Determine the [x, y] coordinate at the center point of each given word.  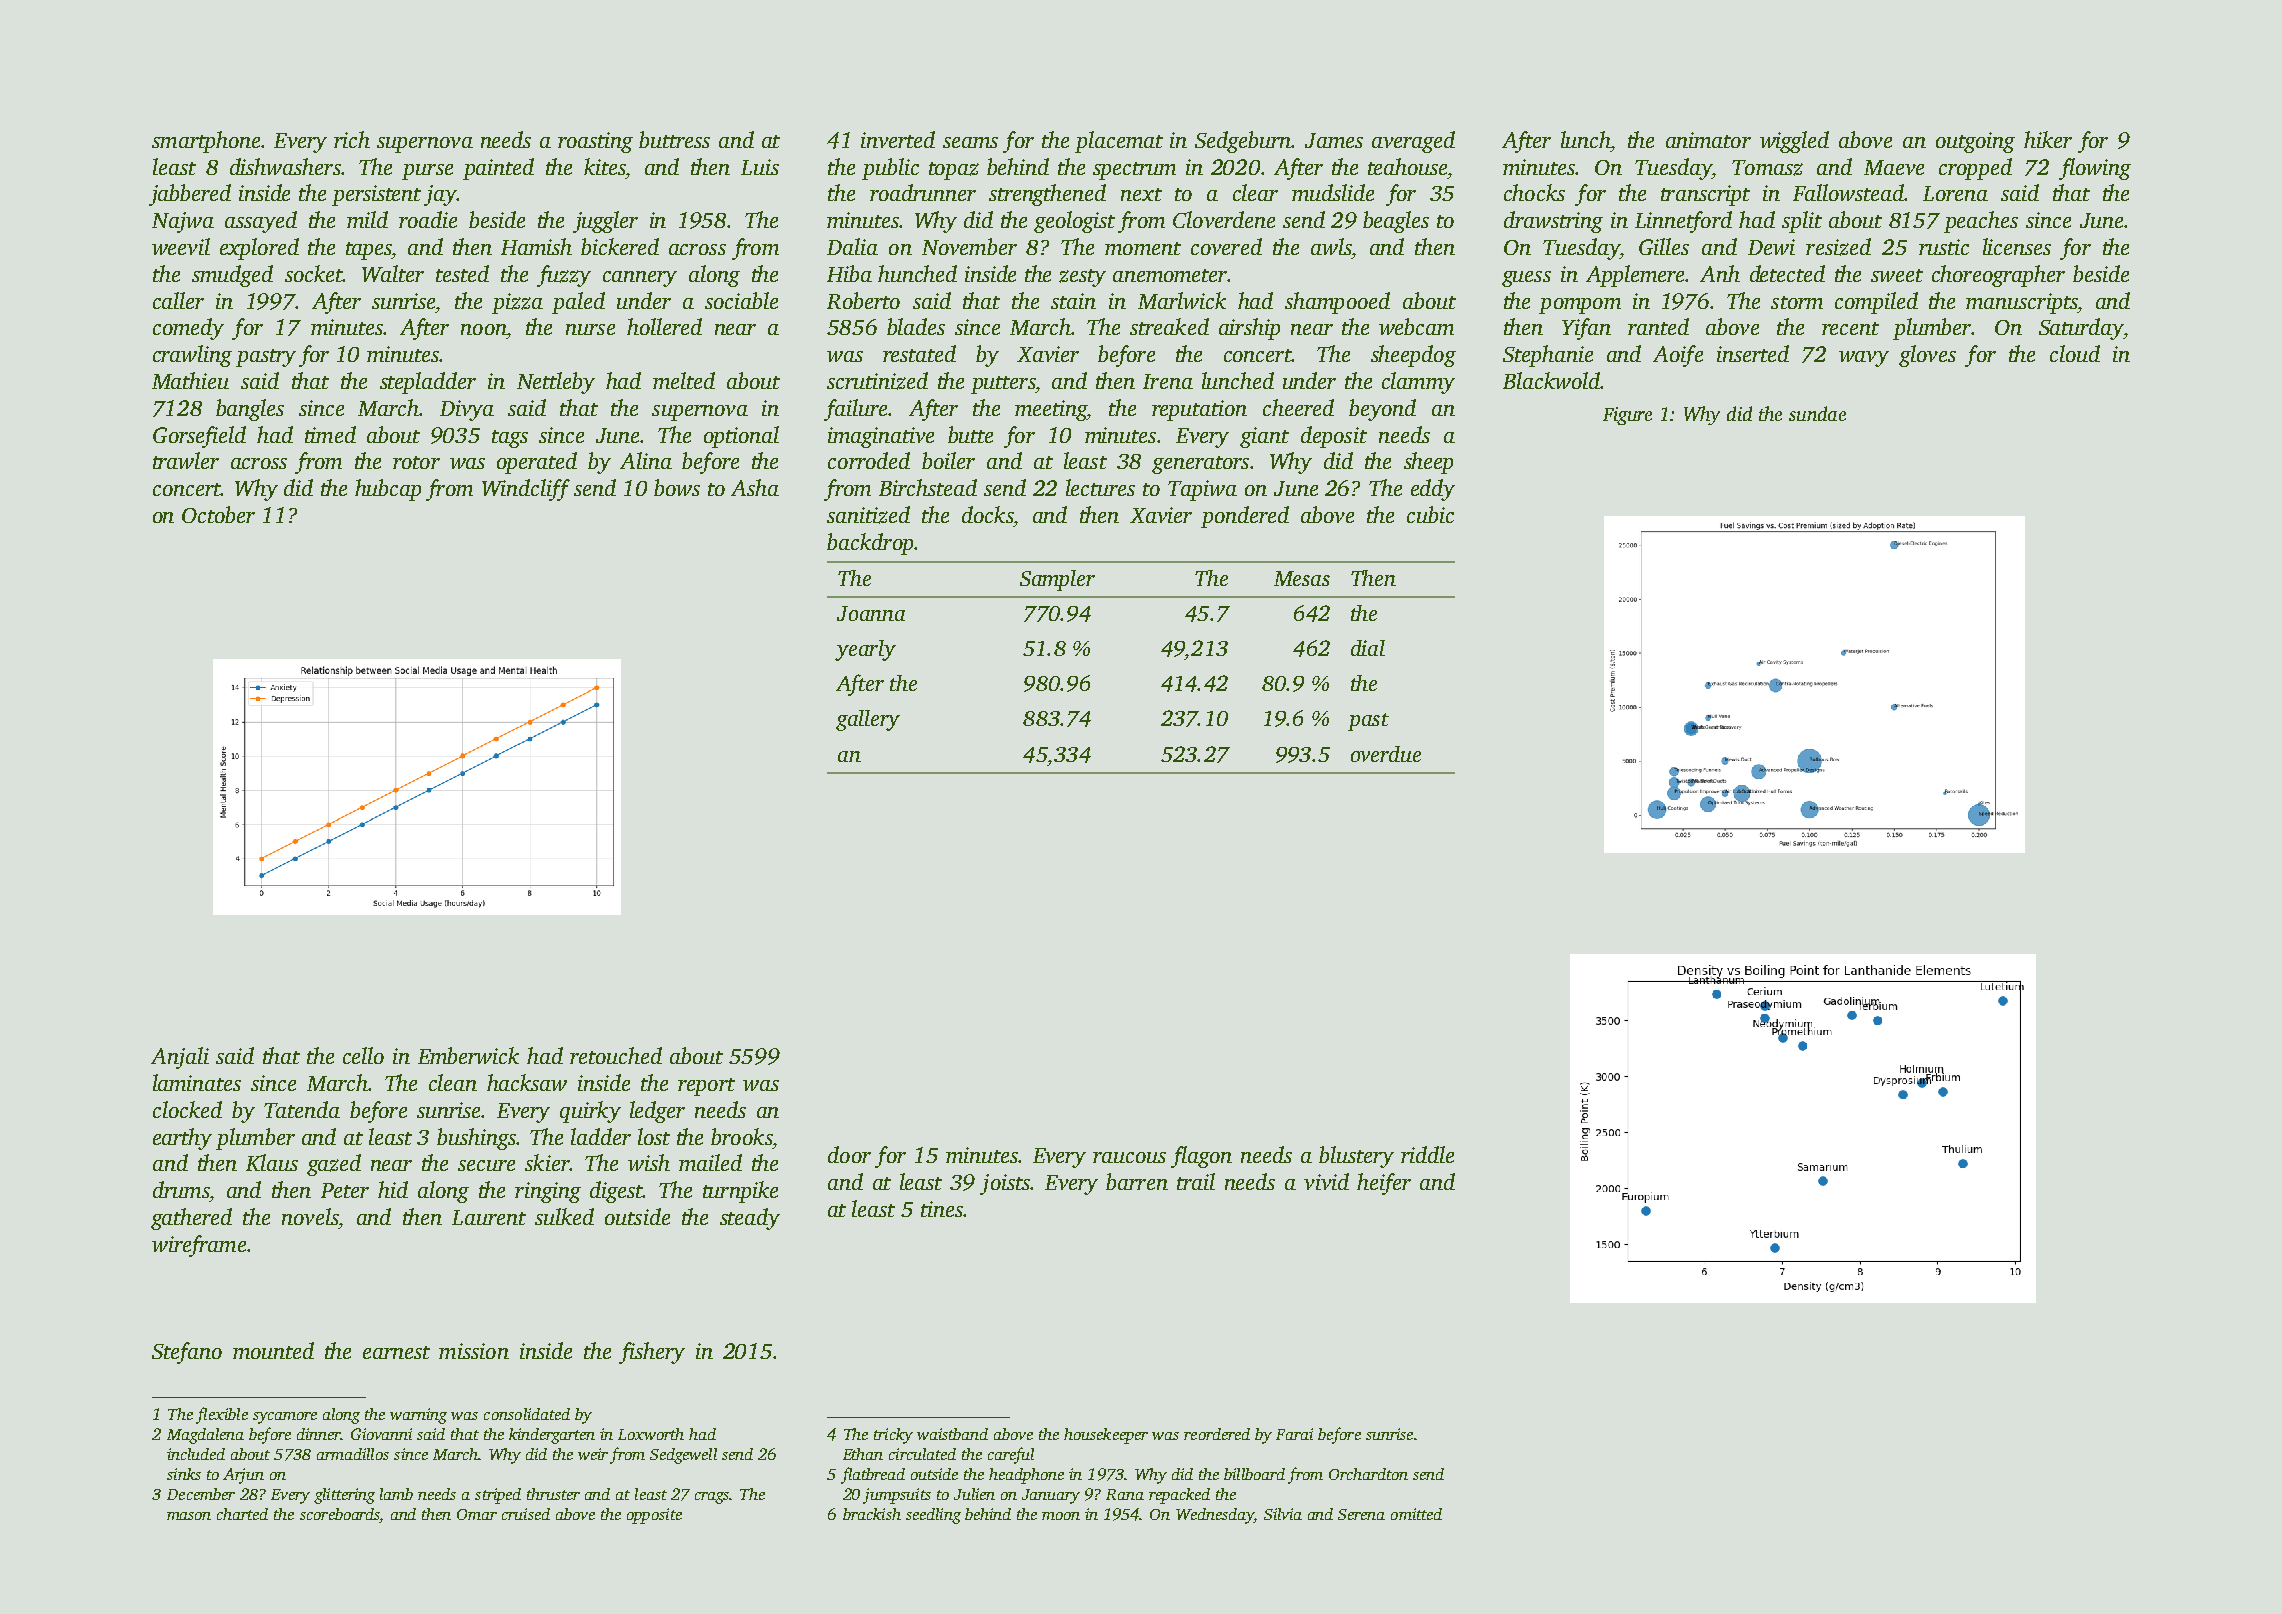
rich [352, 139]
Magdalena [205, 1436]
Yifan [1586, 329]
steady [750, 1219]
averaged [1413, 142]
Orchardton [1368, 1474]
